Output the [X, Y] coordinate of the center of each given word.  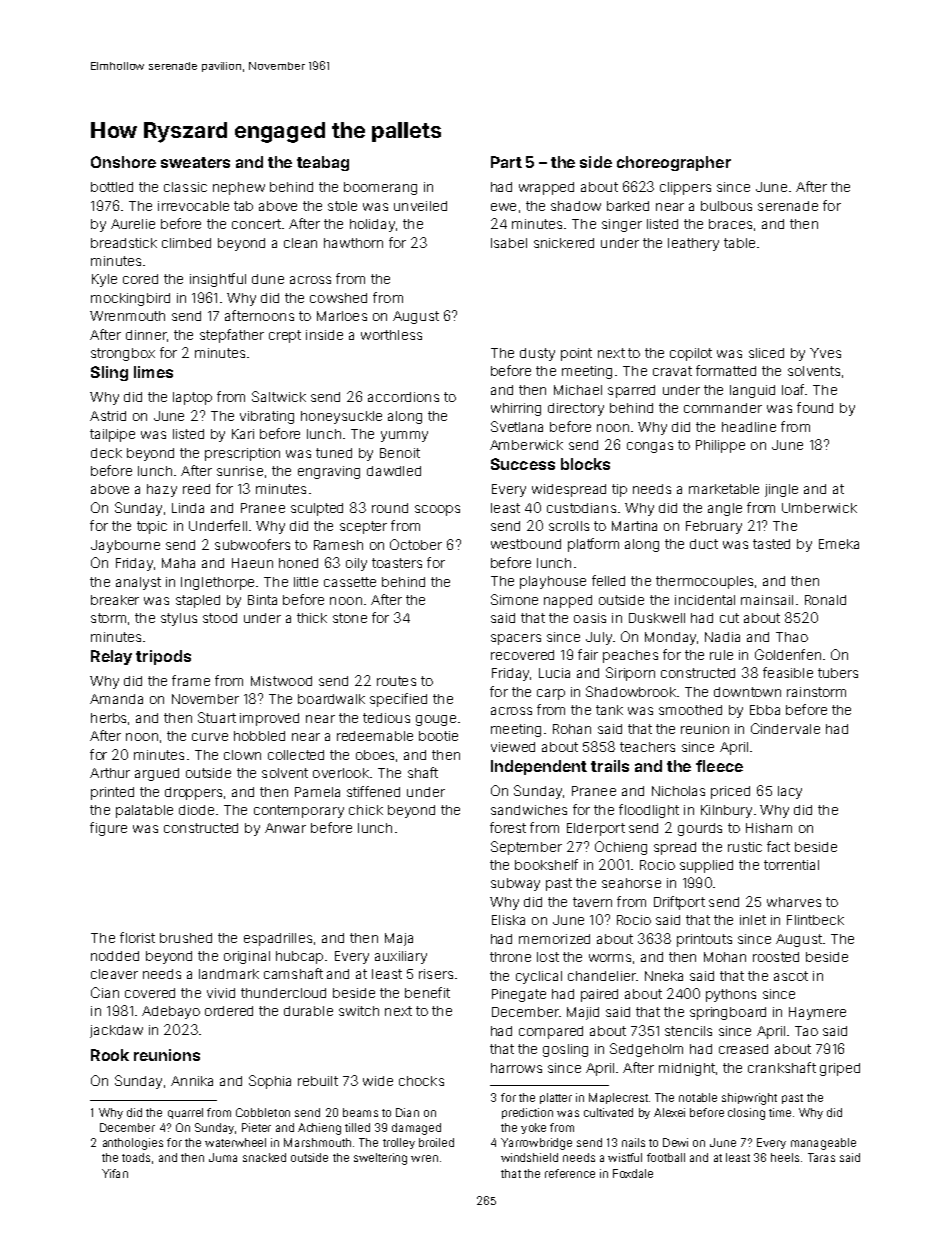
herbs [108, 718]
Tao [806, 1031]
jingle [781, 490]
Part [506, 162]
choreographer [674, 163]
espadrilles [278, 939]
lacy [790, 792]
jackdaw [116, 1031]
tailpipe [112, 435]
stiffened [373, 791]
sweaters [195, 162]
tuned [334, 453]
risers [436, 974]
